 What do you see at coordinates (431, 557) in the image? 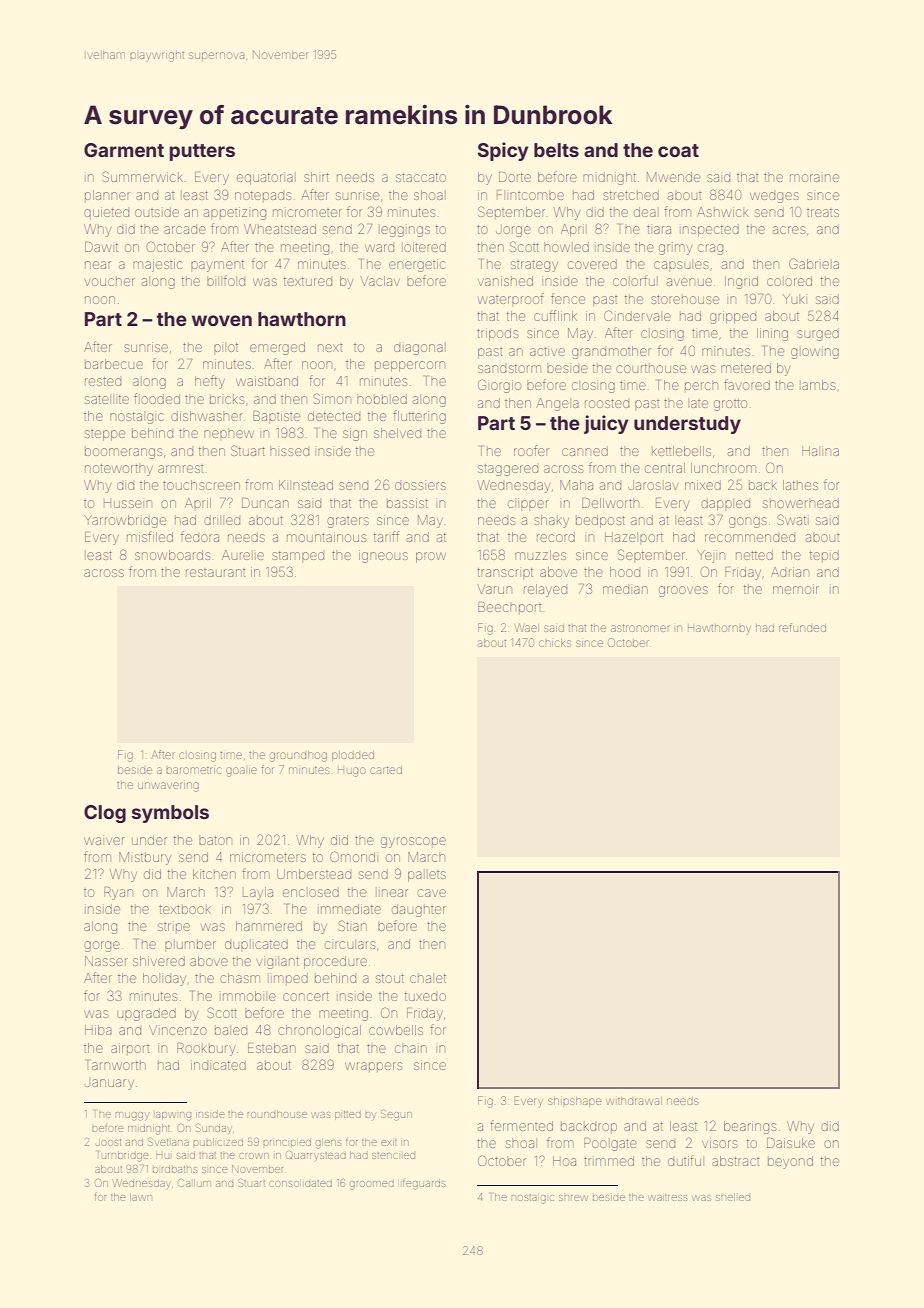
I see `prow` at bounding box center [431, 557].
